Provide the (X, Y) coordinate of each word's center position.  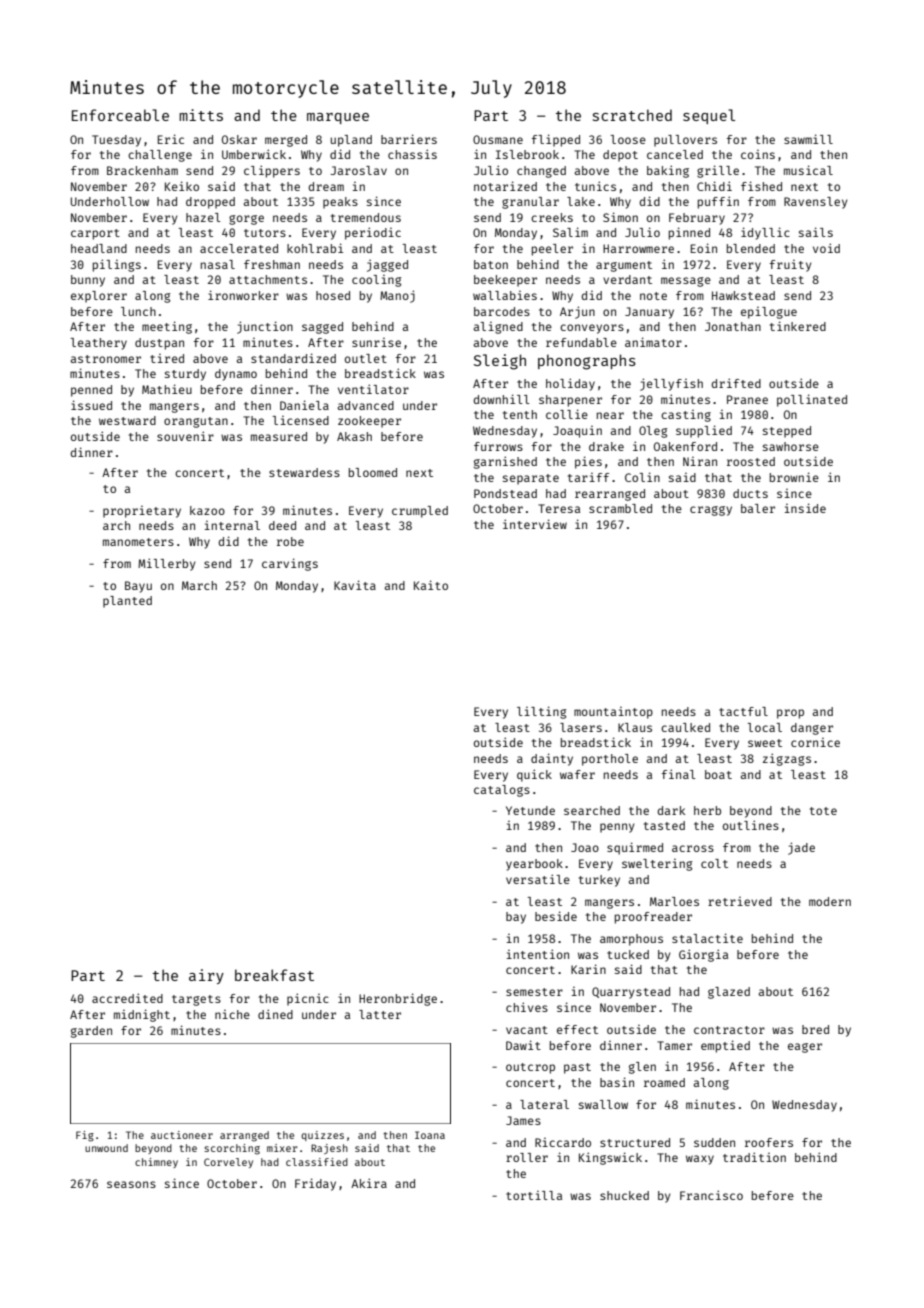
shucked (624, 1195)
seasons (131, 1184)
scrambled (620, 508)
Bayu (138, 587)
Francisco (711, 1195)
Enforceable (120, 115)
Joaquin (577, 432)
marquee (338, 118)
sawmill (808, 139)
